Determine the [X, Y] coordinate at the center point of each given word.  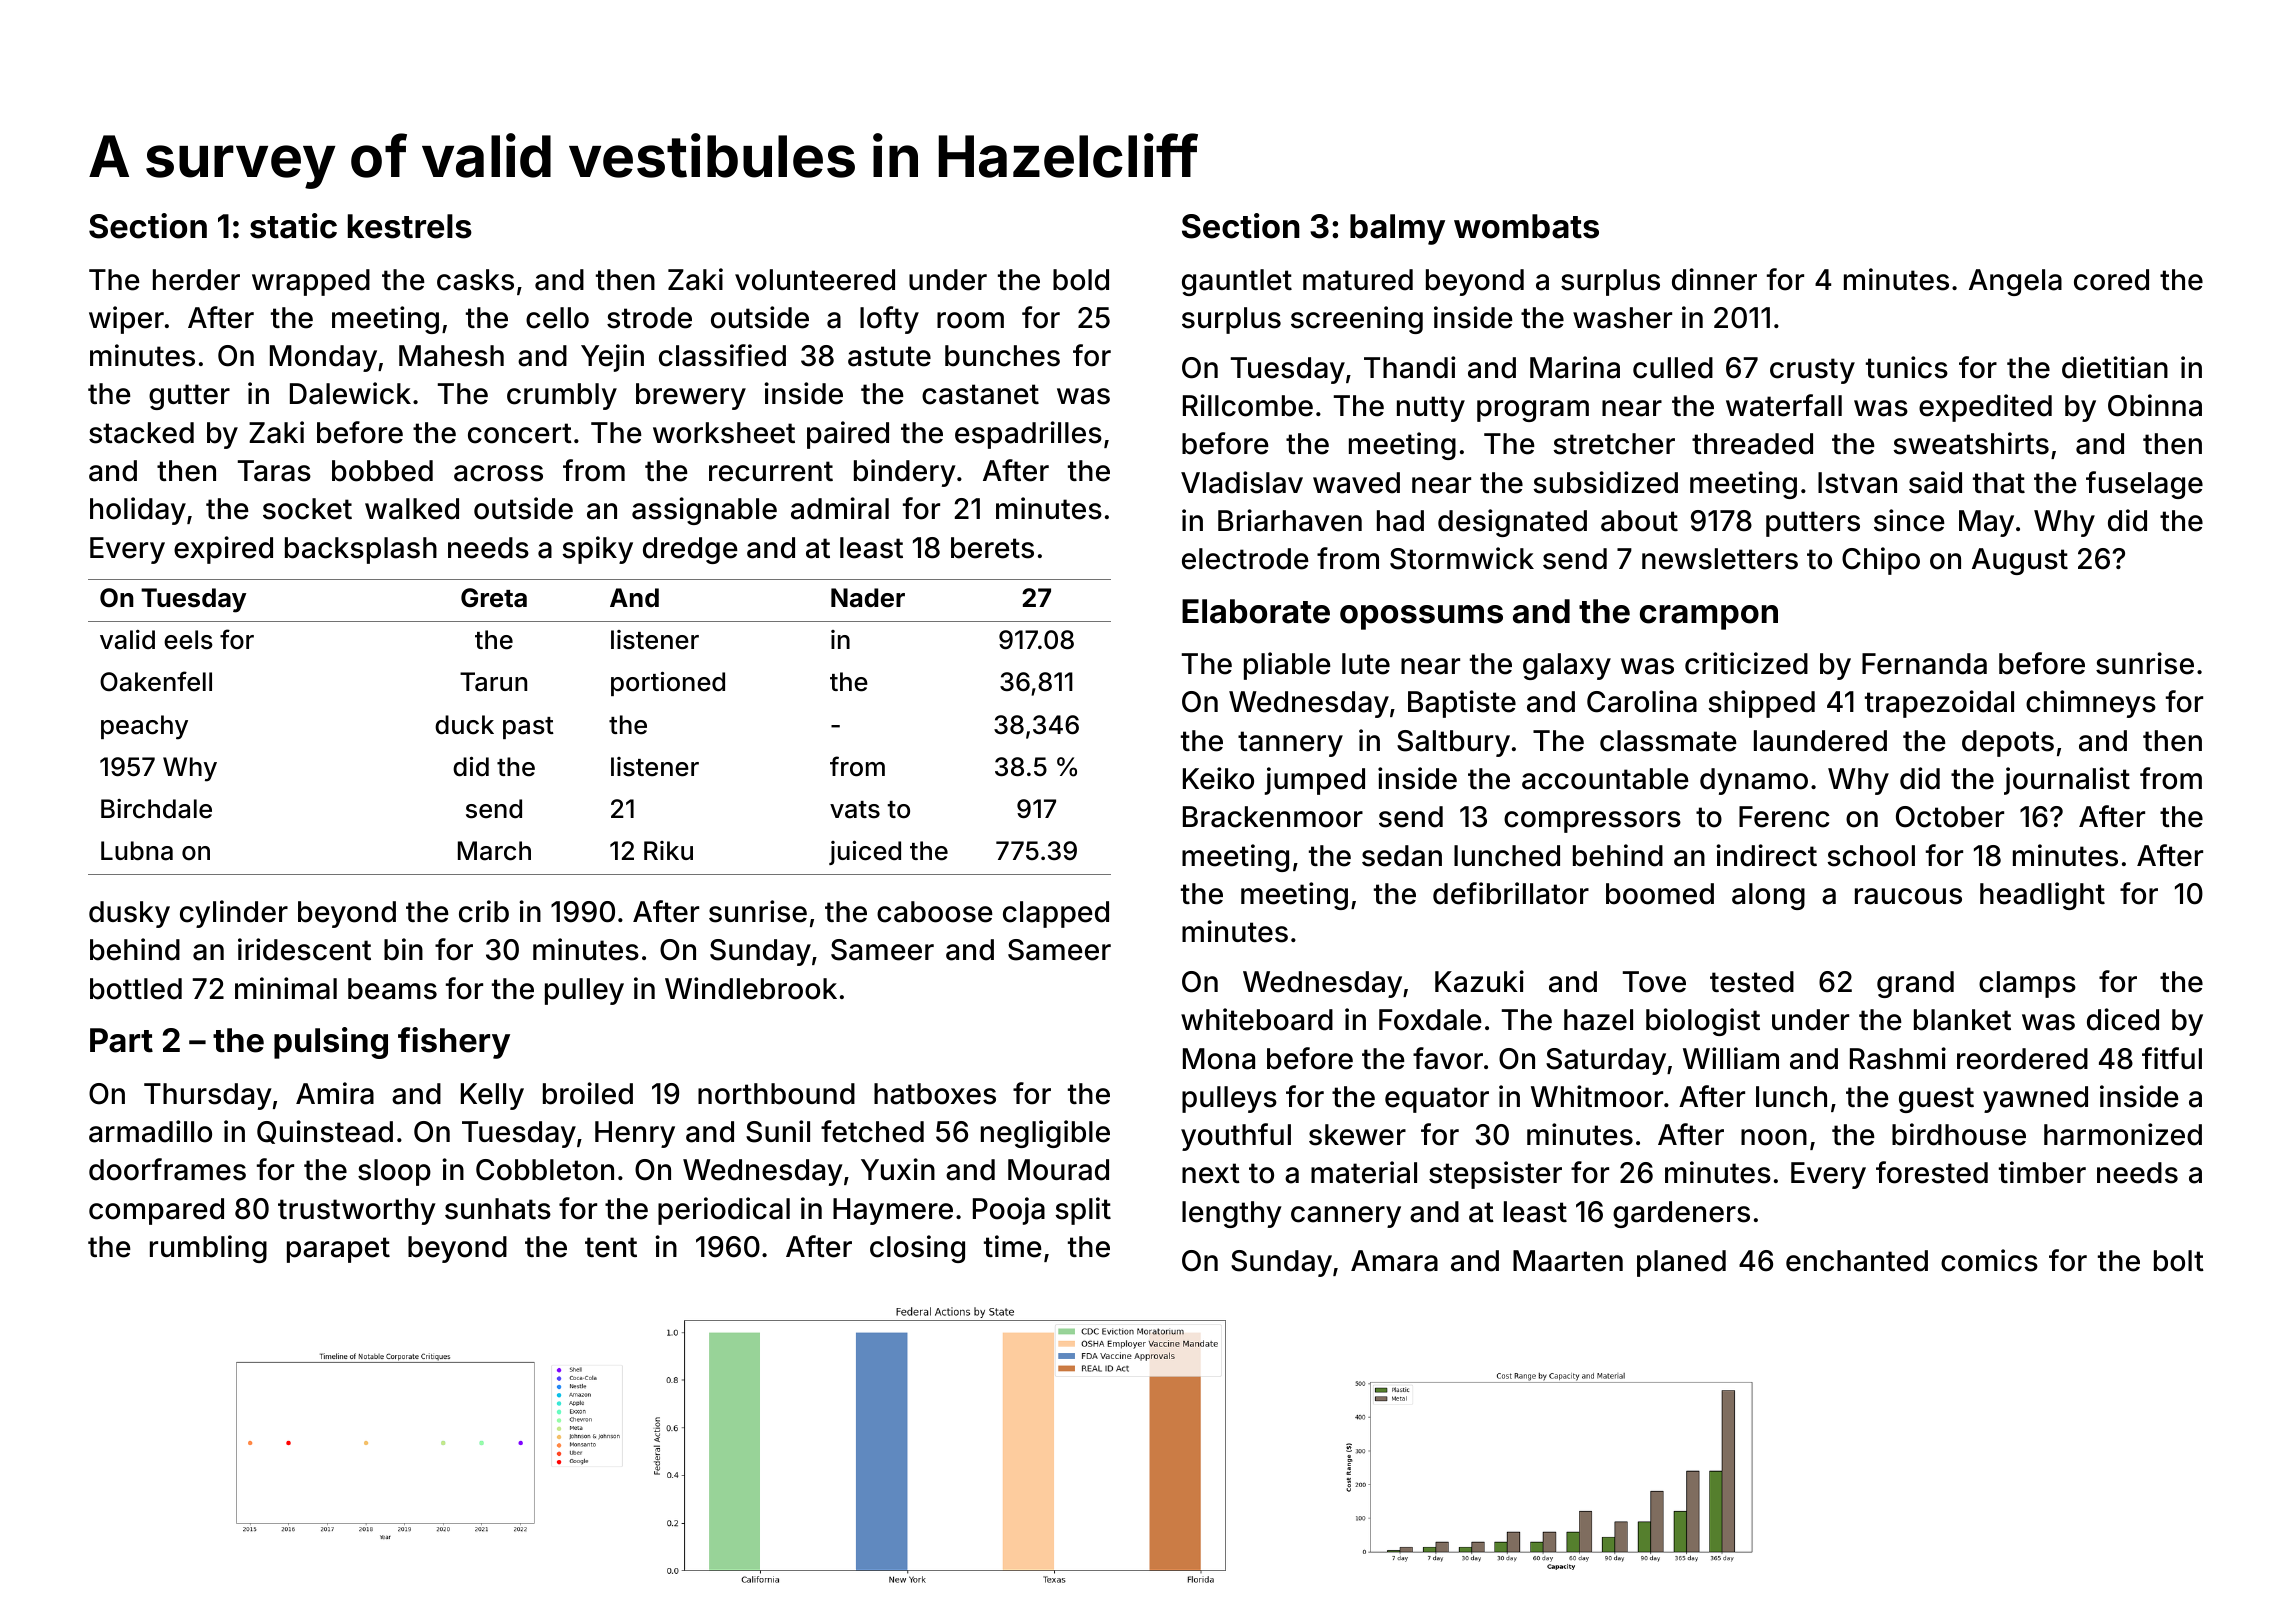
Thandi [1409, 367]
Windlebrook [751, 988]
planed [1681, 1263]
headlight [2042, 896]
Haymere [893, 1211]
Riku [668, 850]
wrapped [311, 282]
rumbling [208, 1249]
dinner [1714, 279]
